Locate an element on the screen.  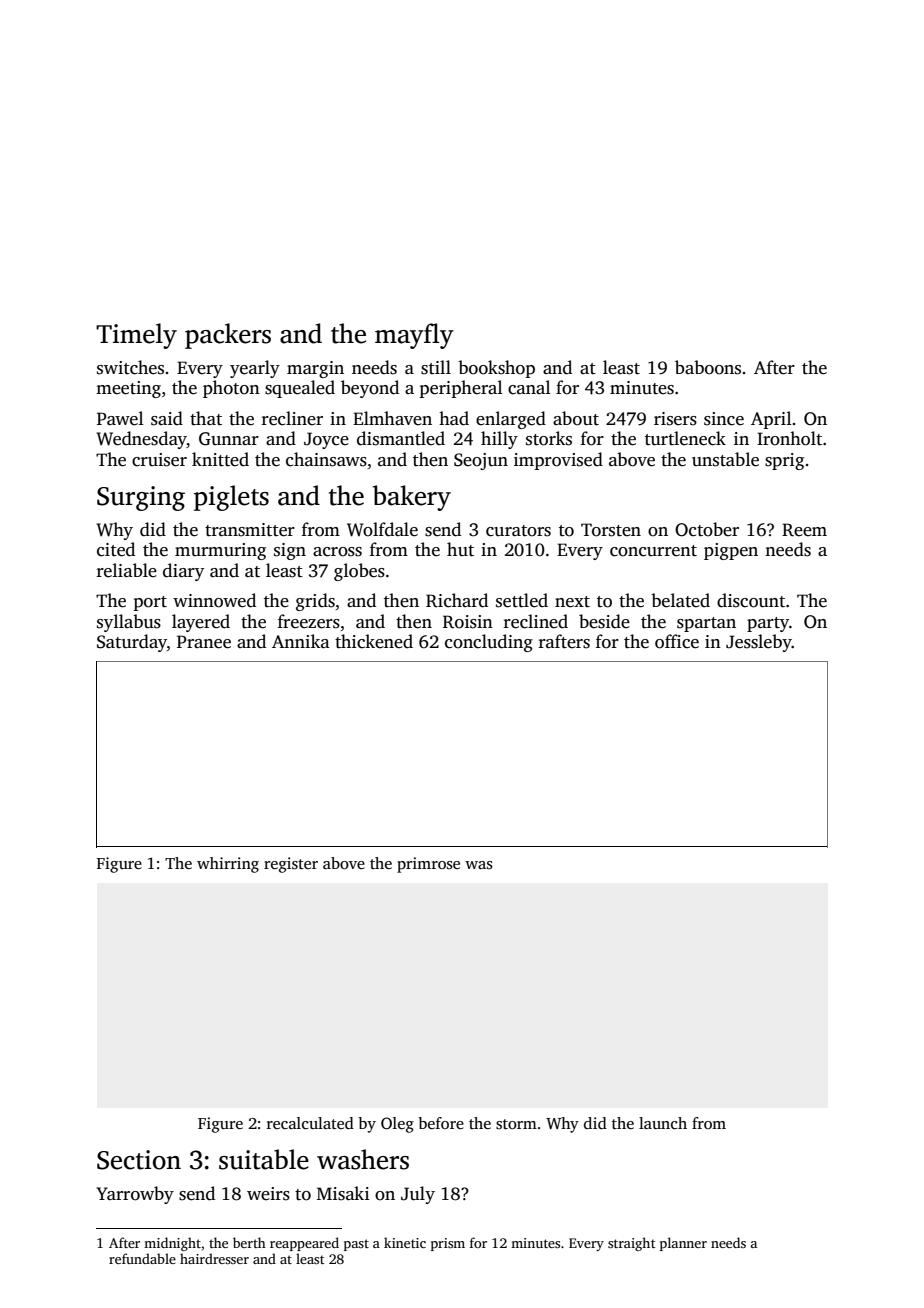
Richard is located at coordinates (457, 600).
